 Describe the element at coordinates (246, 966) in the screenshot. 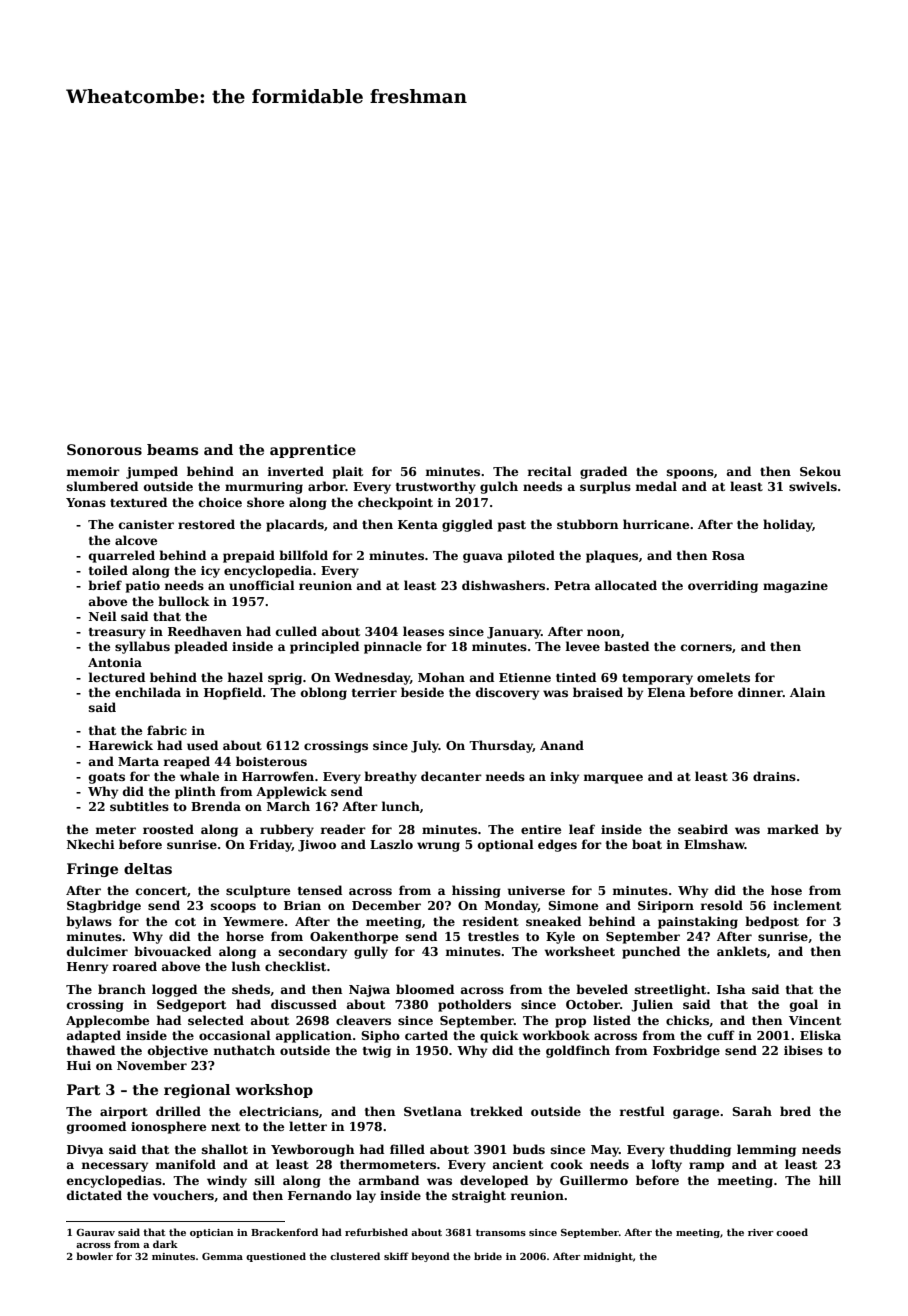

I see `lush` at that location.
